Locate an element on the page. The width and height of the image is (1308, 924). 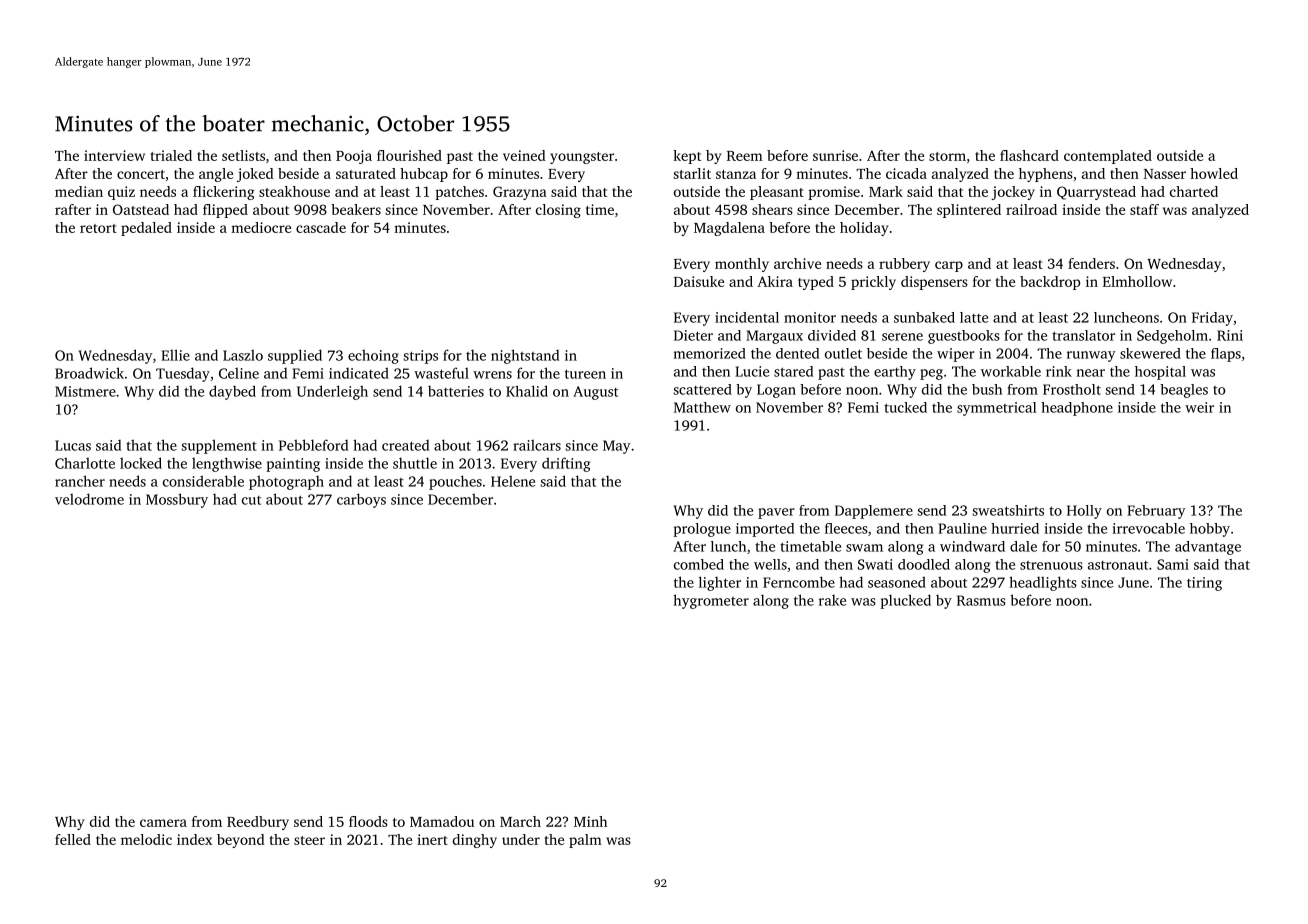
contemplated is located at coordinates (1108, 157).
